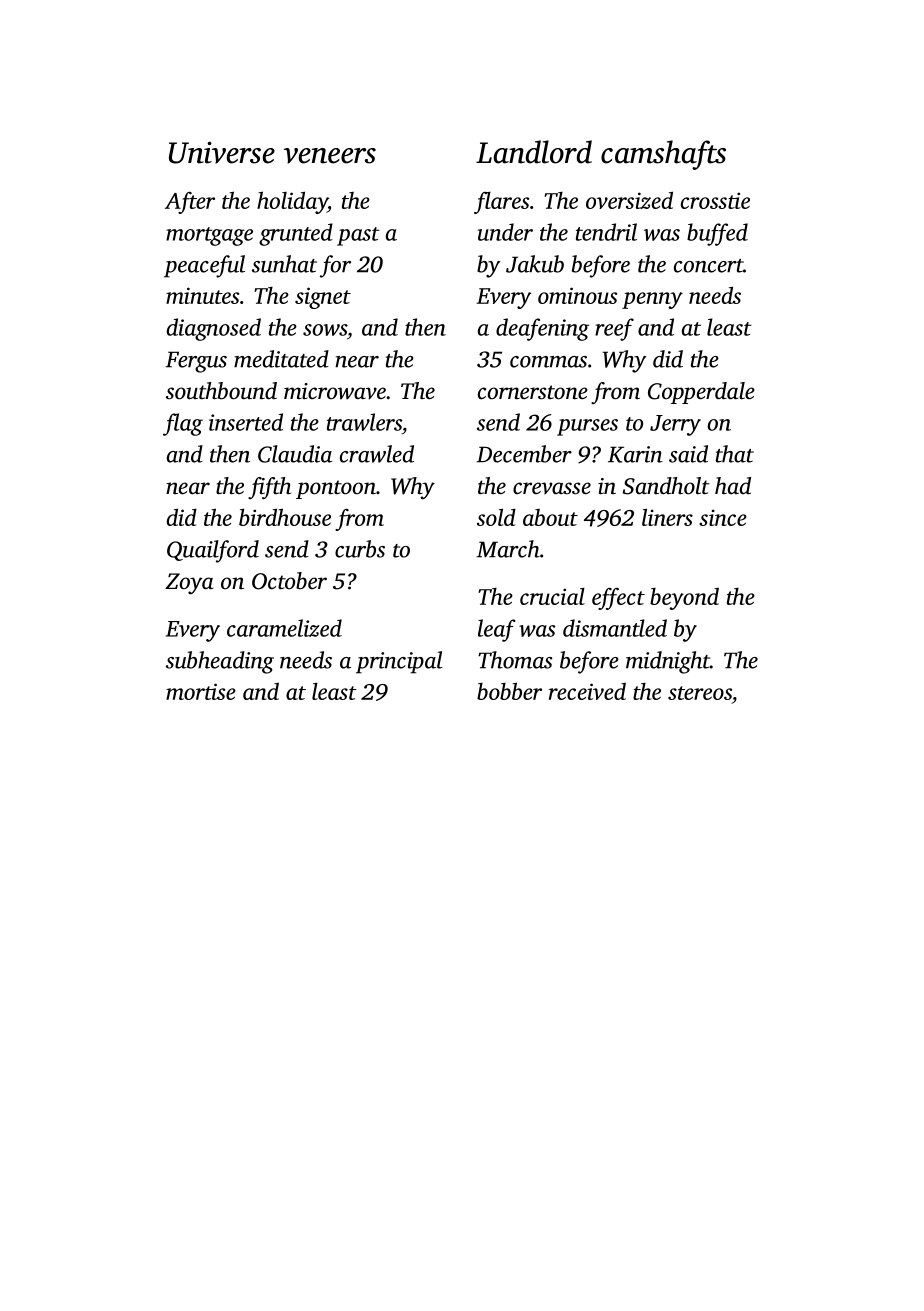 Image resolution: width=924 pixels, height=1311 pixels. I want to click on After, so click(190, 203).
